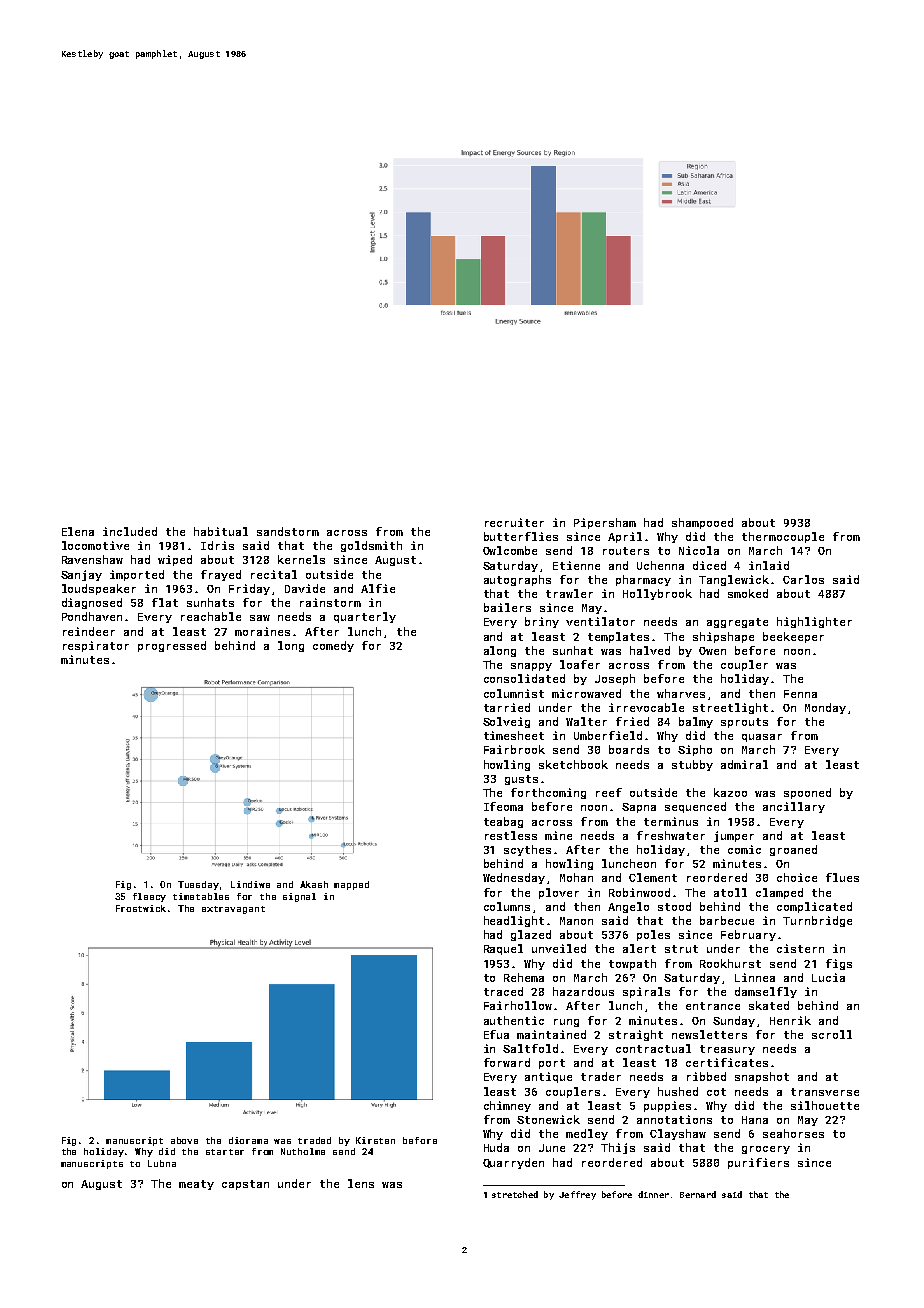 The width and height of the screenshot is (924, 1308). What do you see at coordinates (221, 575) in the screenshot?
I see `frayed` at bounding box center [221, 575].
